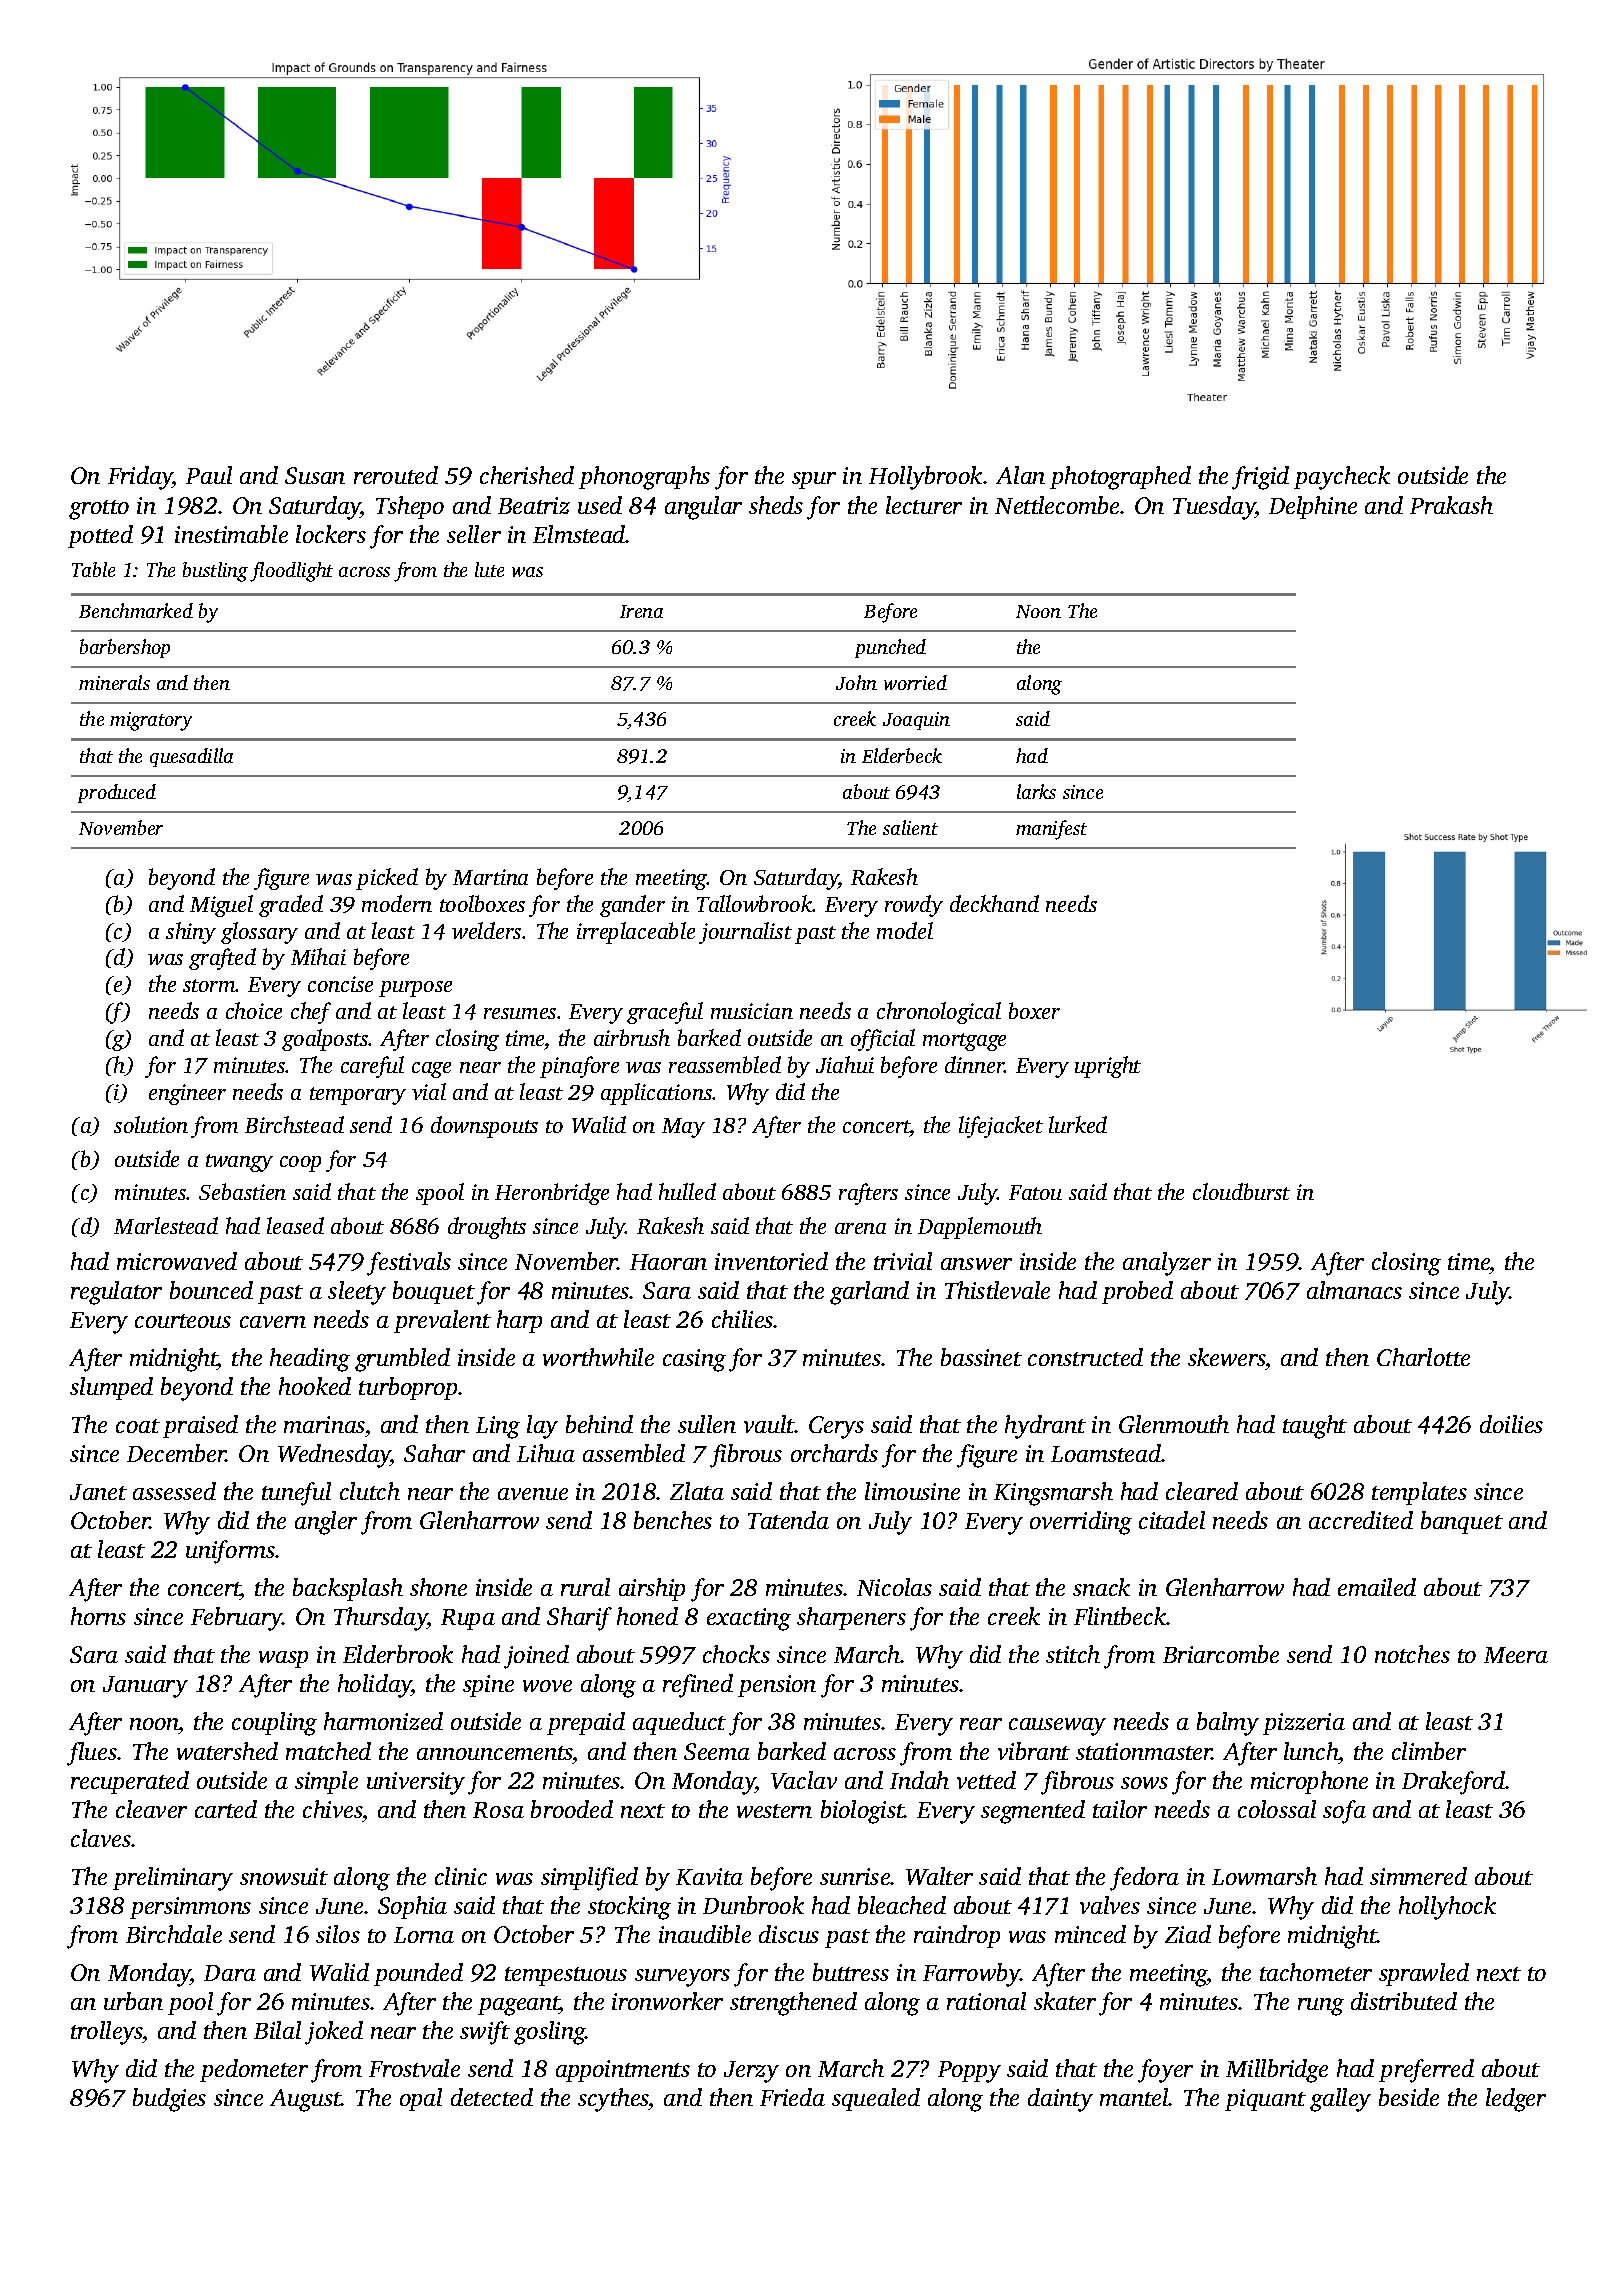 The height and width of the screenshot is (2292, 1620). Describe the element at coordinates (117, 793) in the screenshot. I see `produced` at that location.
